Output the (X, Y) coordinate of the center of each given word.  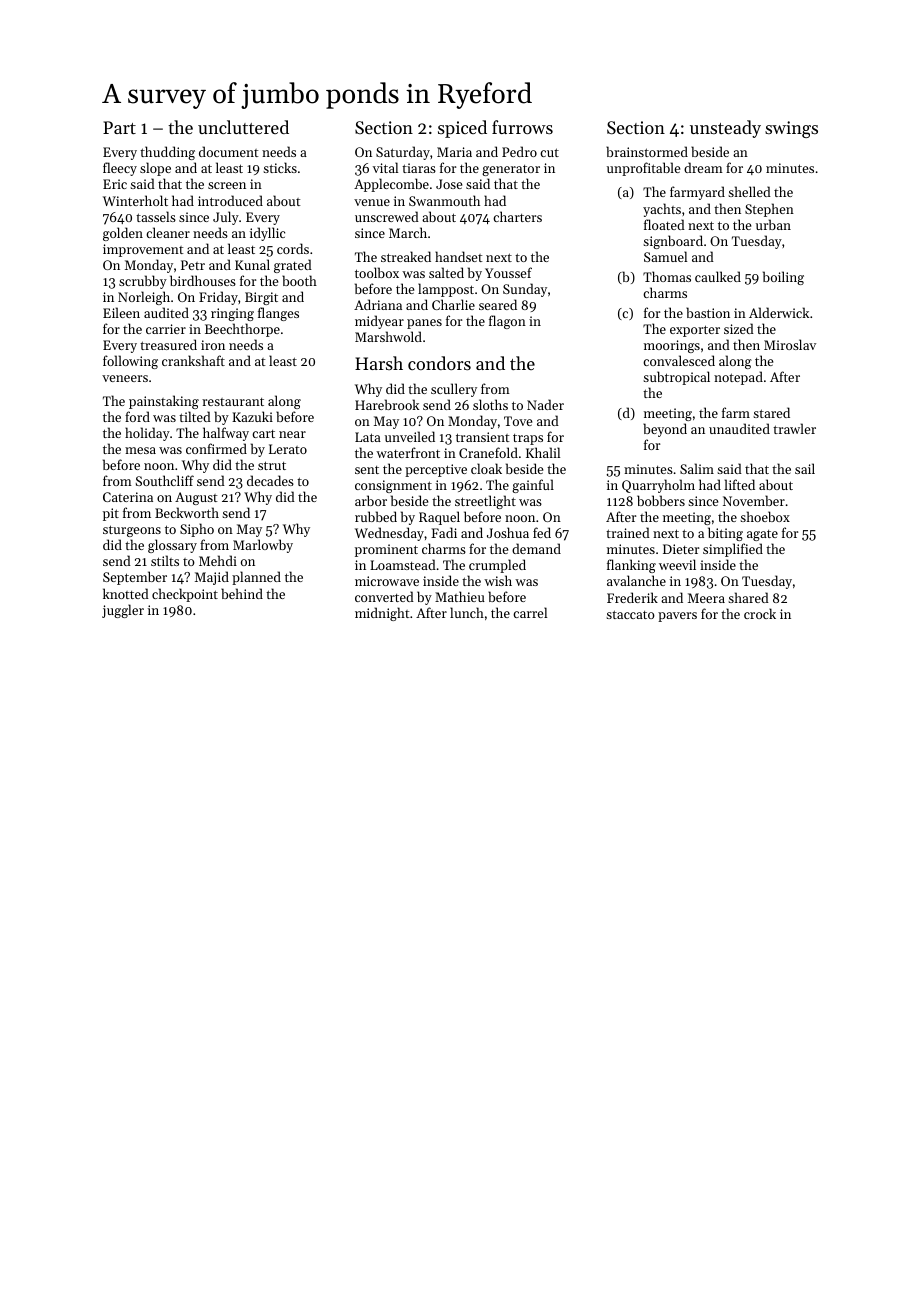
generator (511, 170)
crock (760, 613)
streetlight (485, 502)
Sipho (197, 530)
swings (791, 129)
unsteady (725, 129)
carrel (530, 612)
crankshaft (193, 360)
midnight (382, 614)
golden (123, 234)
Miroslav (790, 344)
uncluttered (243, 127)
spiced (462, 129)
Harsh (379, 363)
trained (628, 532)
